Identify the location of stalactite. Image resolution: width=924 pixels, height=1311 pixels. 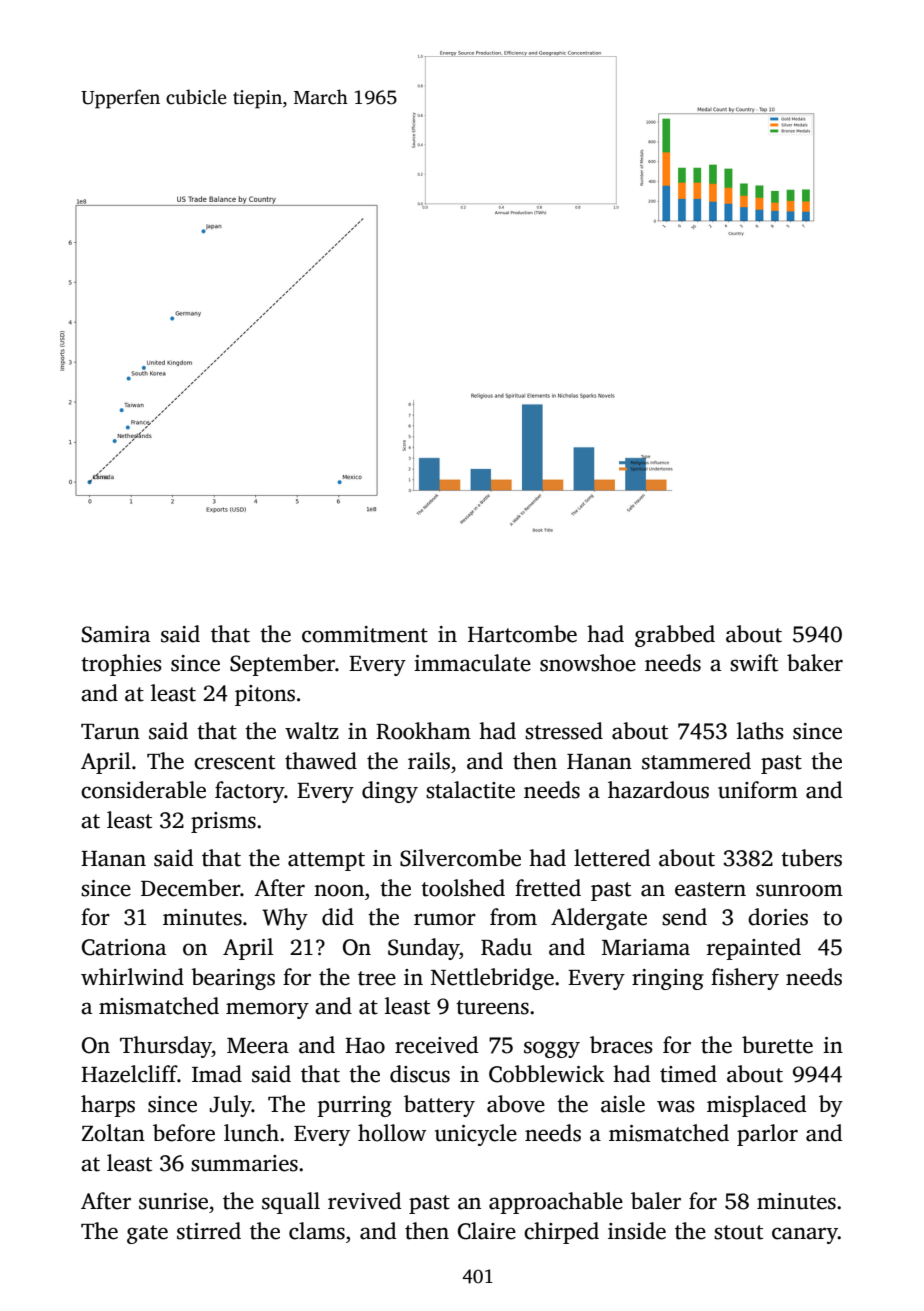
(470, 790).
